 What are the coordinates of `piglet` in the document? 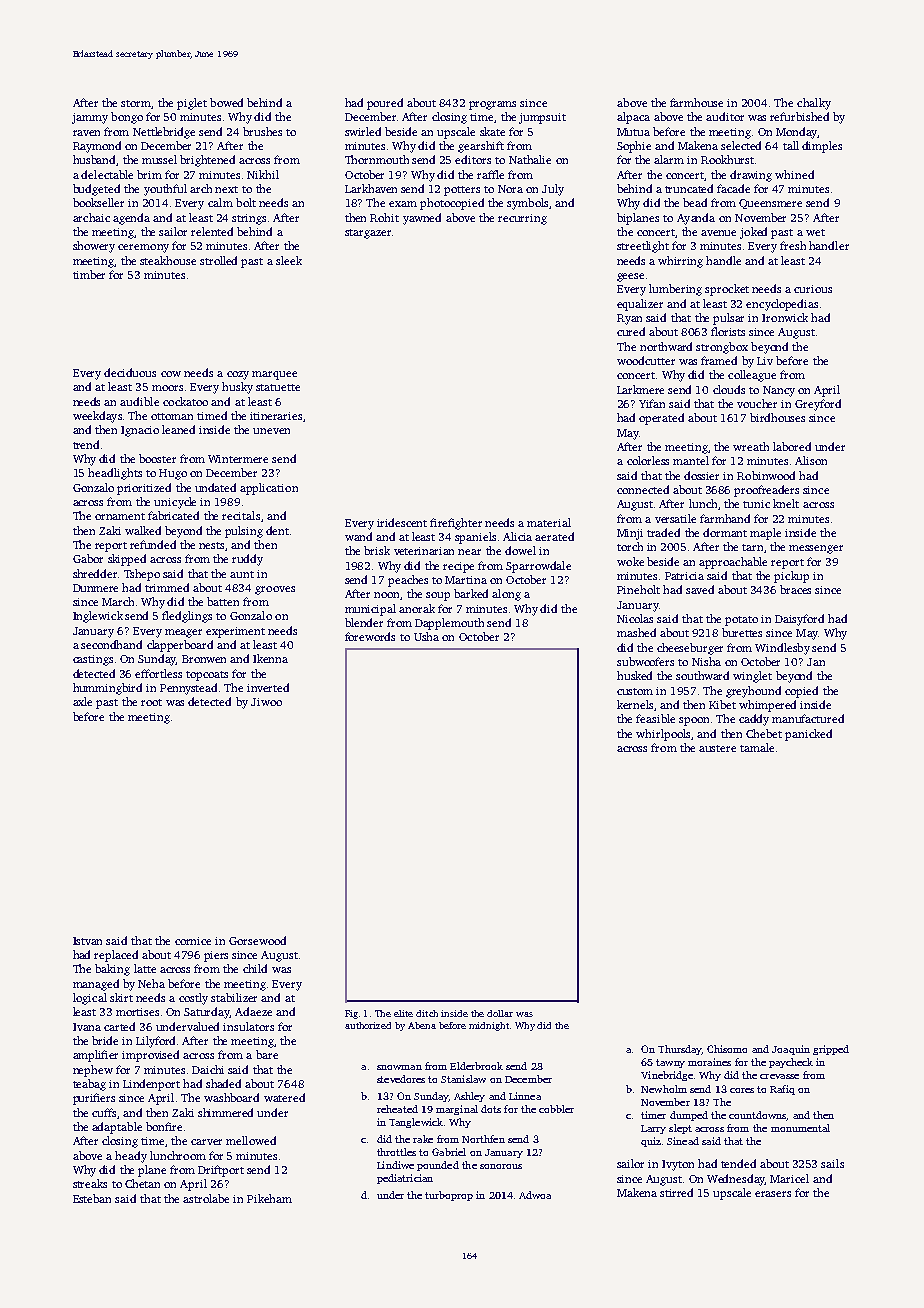 It's located at (192, 104).
